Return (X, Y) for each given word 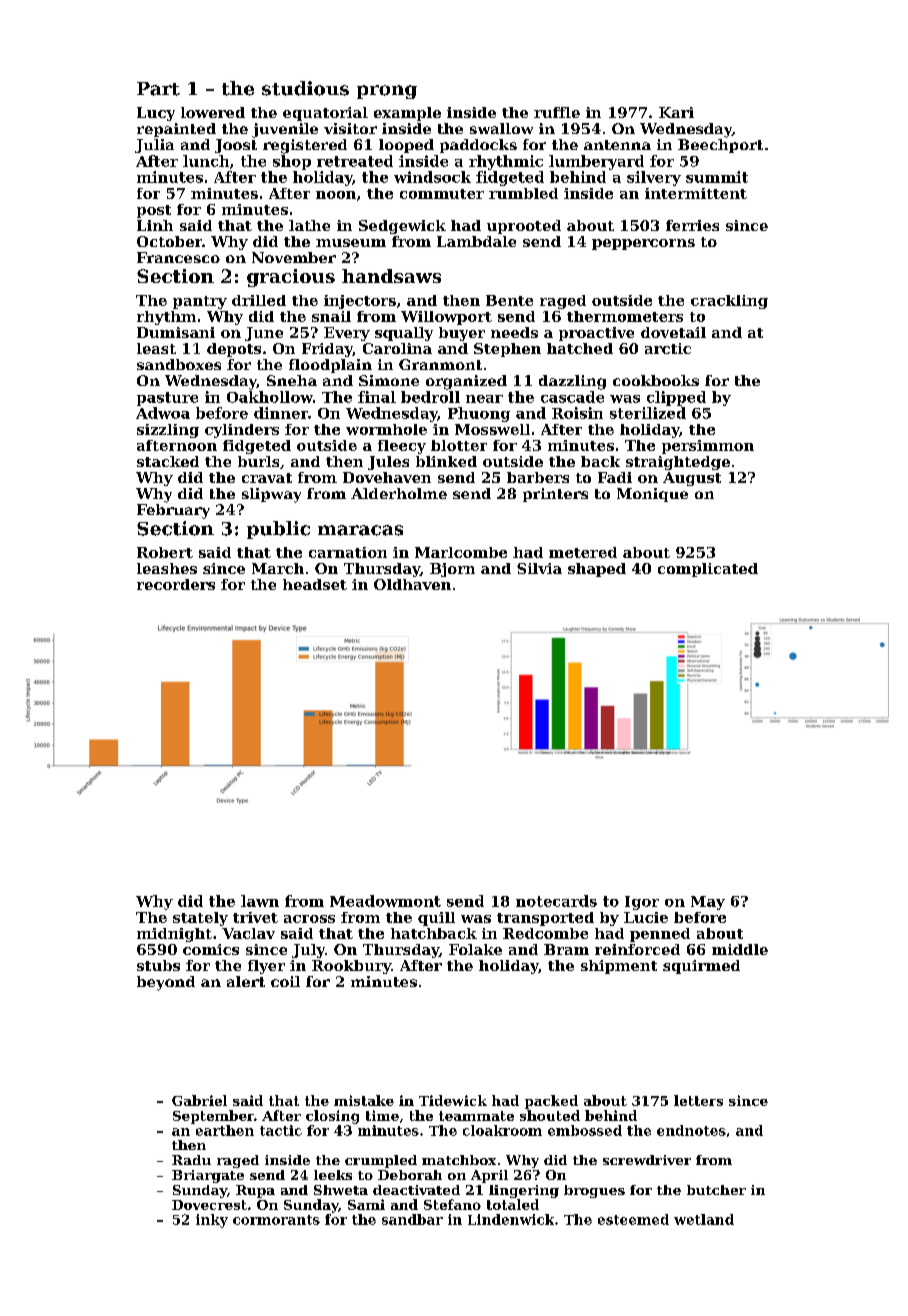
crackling (729, 302)
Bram (566, 949)
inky (212, 1221)
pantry (200, 302)
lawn (260, 901)
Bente (509, 300)
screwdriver (647, 1160)
